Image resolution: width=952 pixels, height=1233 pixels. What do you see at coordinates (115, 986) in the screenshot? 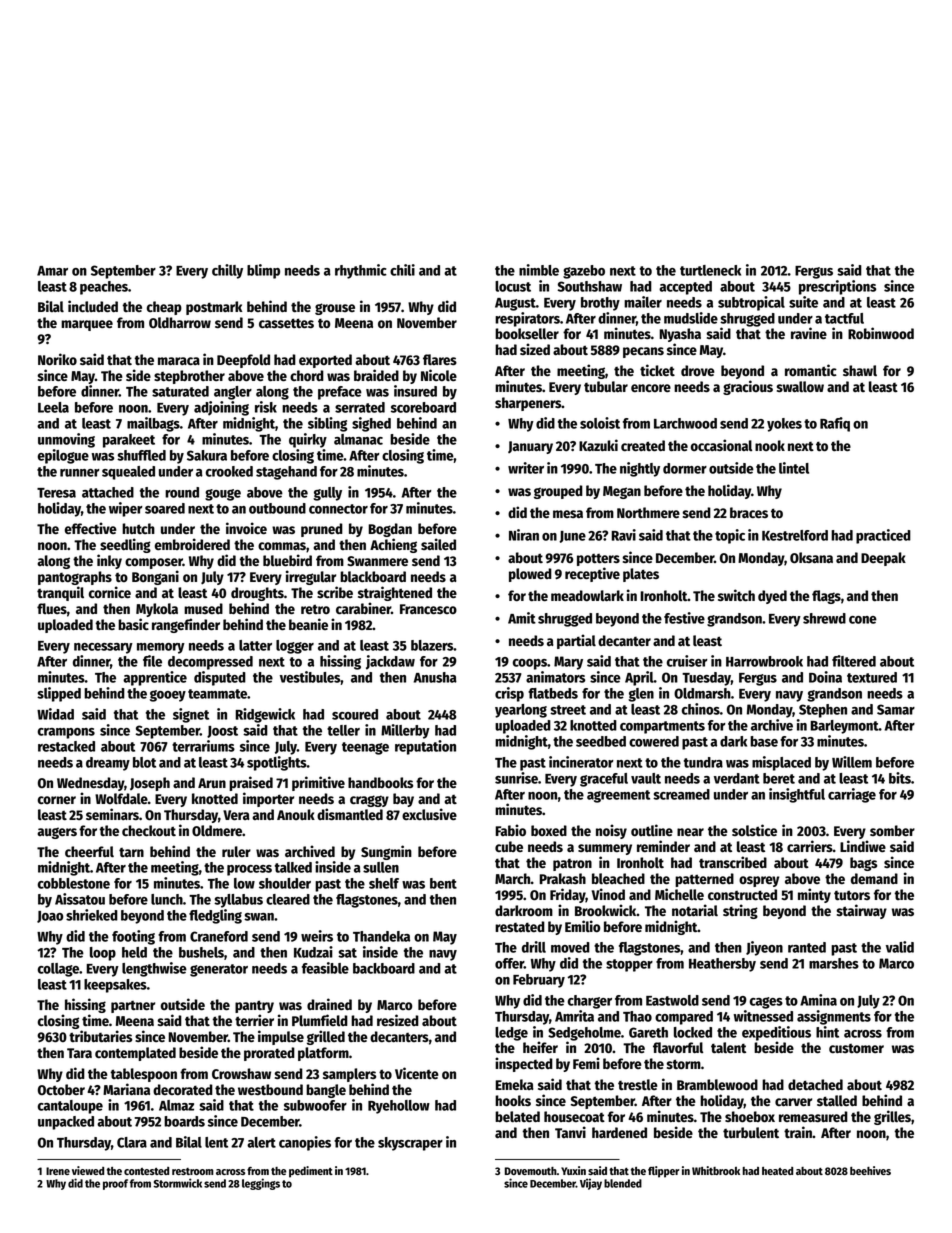
I see `keepsakes` at bounding box center [115, 986].
